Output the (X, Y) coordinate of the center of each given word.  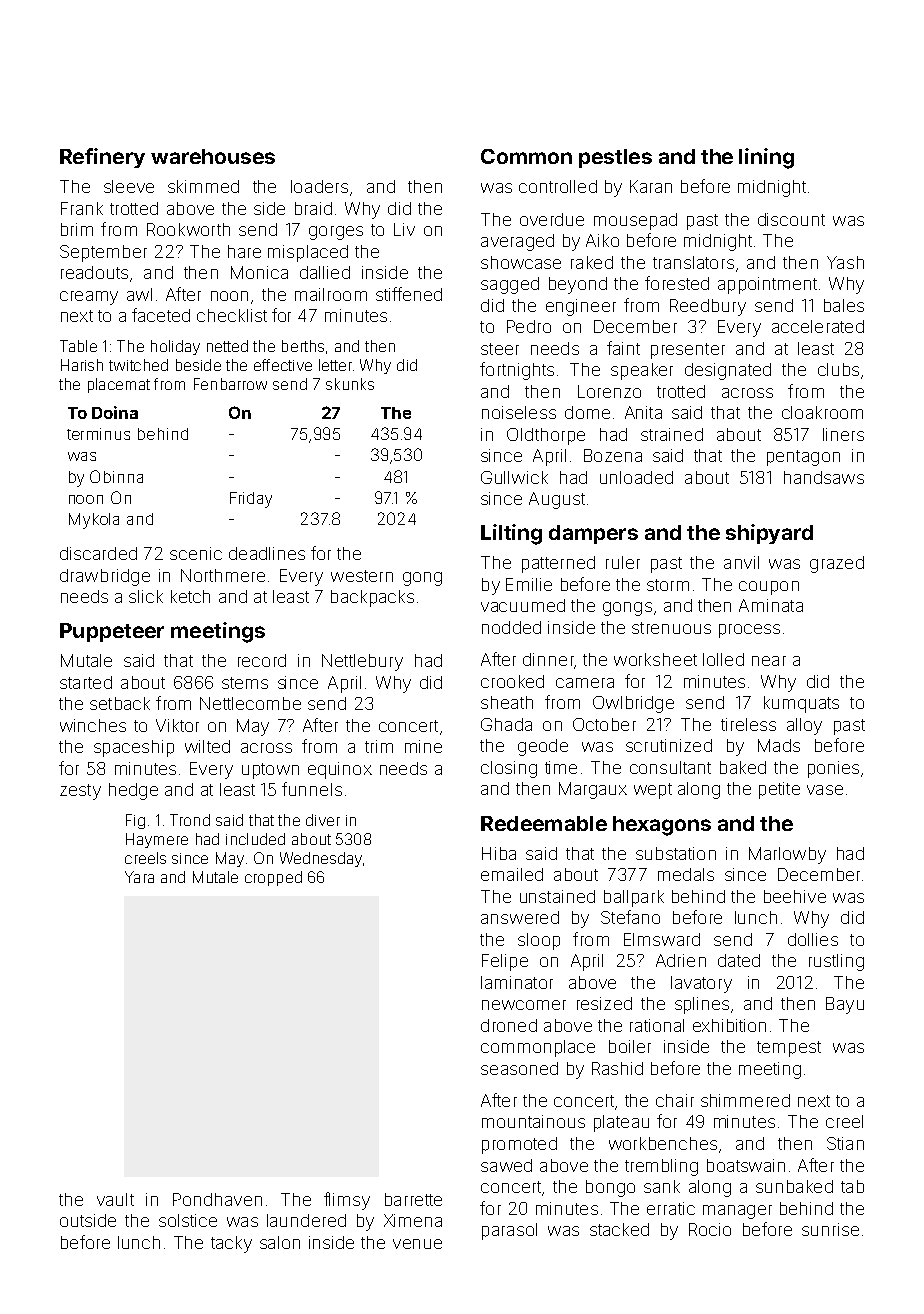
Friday (251, 500)
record (262, 660)
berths (303, 346)
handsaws (824, 477)
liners (843, 434)
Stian (845, 1143)
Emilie (529, 584)
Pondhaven (217, 1199)
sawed (506, 1165)
